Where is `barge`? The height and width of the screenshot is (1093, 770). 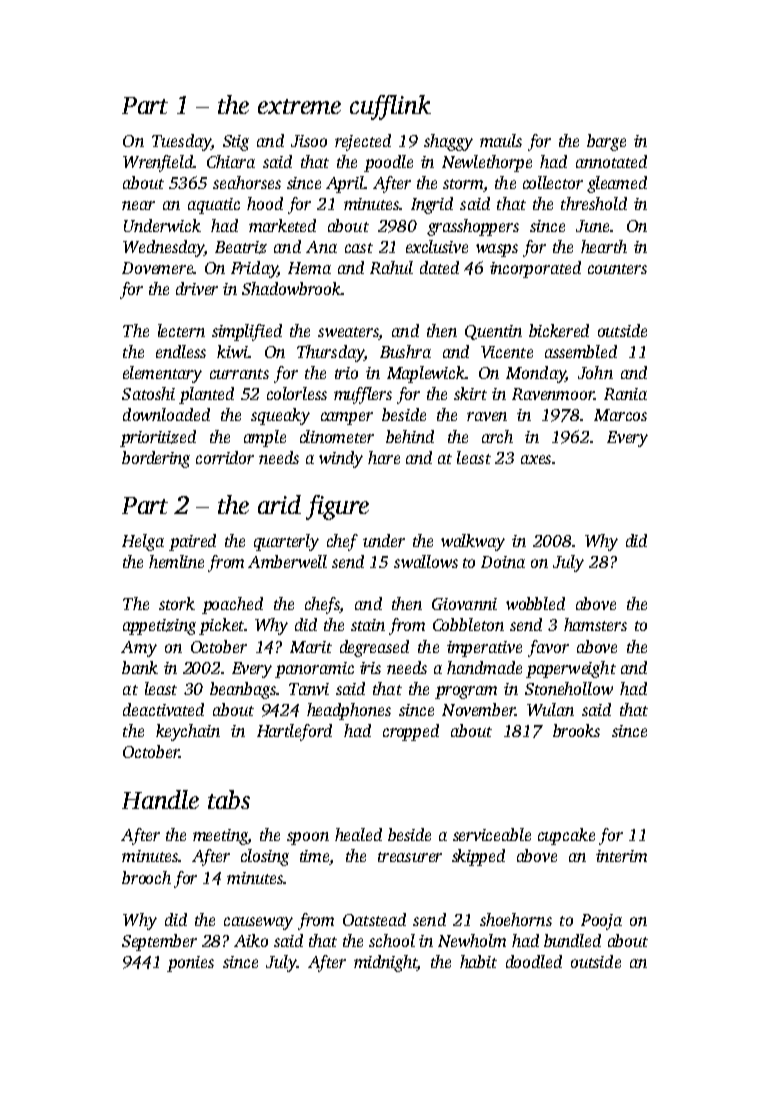 barge is located at coordinates (606, 142).
